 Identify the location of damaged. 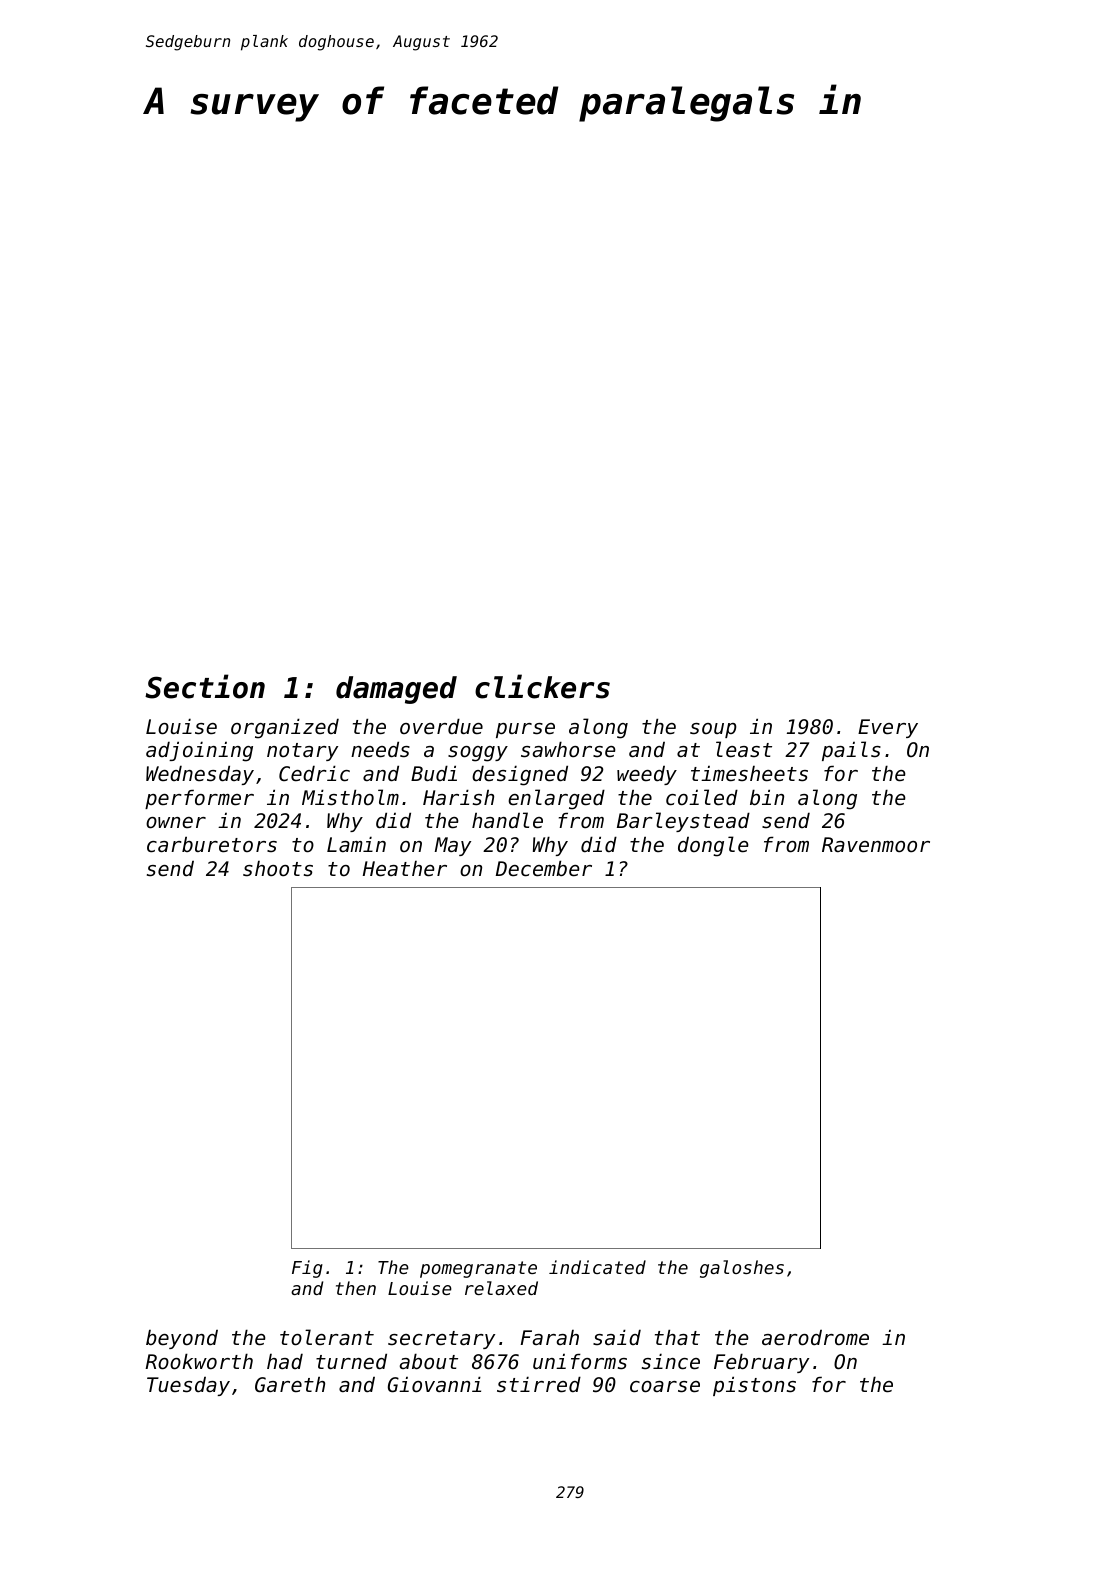
(396, 690).
